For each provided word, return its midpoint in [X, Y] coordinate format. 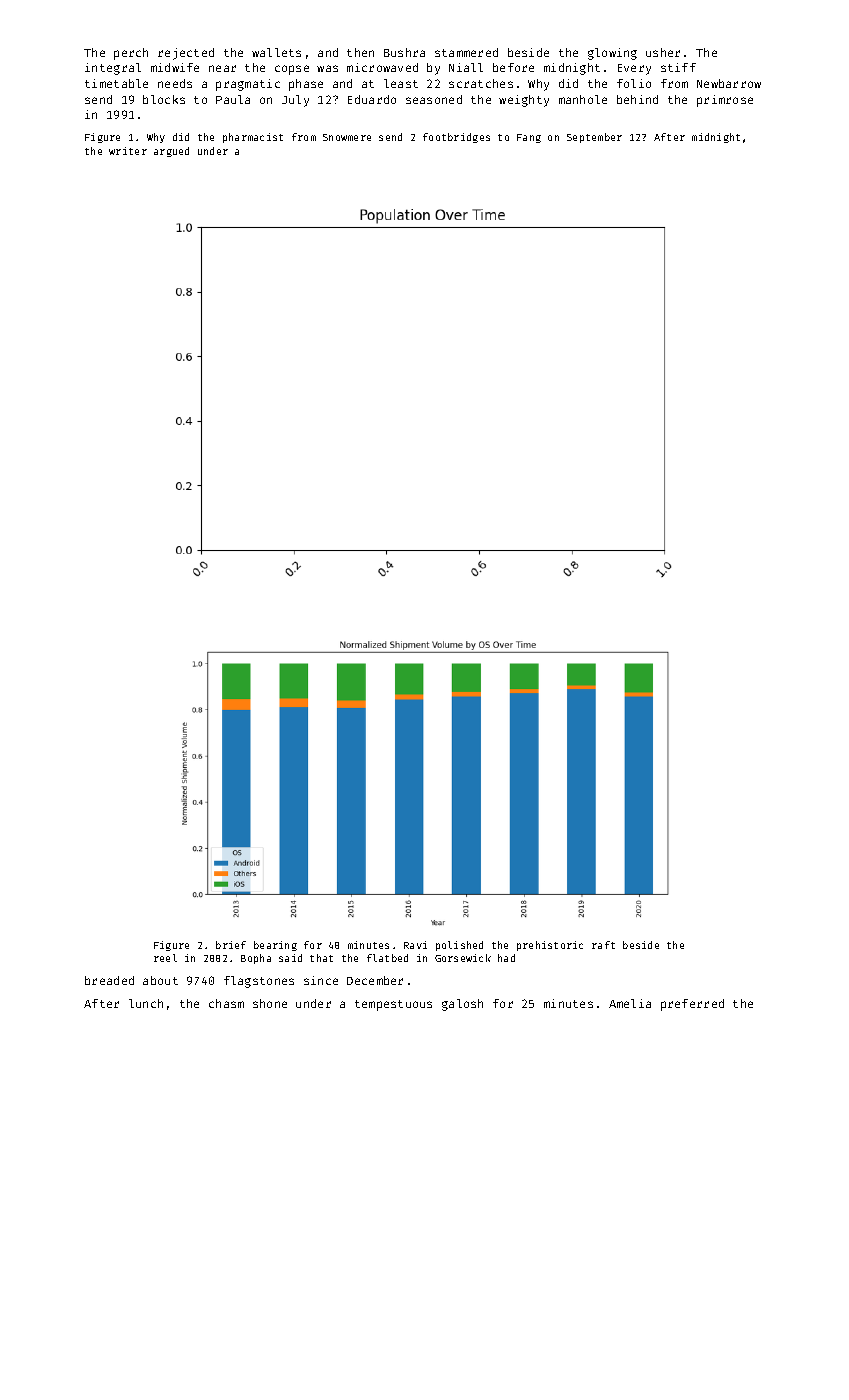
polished [459, 946]
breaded [109, 980]
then [360, 52]
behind [637, 99]
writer [128, 151]
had [506, 958]
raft [603, 945]
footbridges [456, 138]
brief [231, 945]
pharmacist [253, 138]
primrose [725, 101]
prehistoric [550, 946]
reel [165, 958]
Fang [529, 138]
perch [131, 54]
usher [663, 52]
